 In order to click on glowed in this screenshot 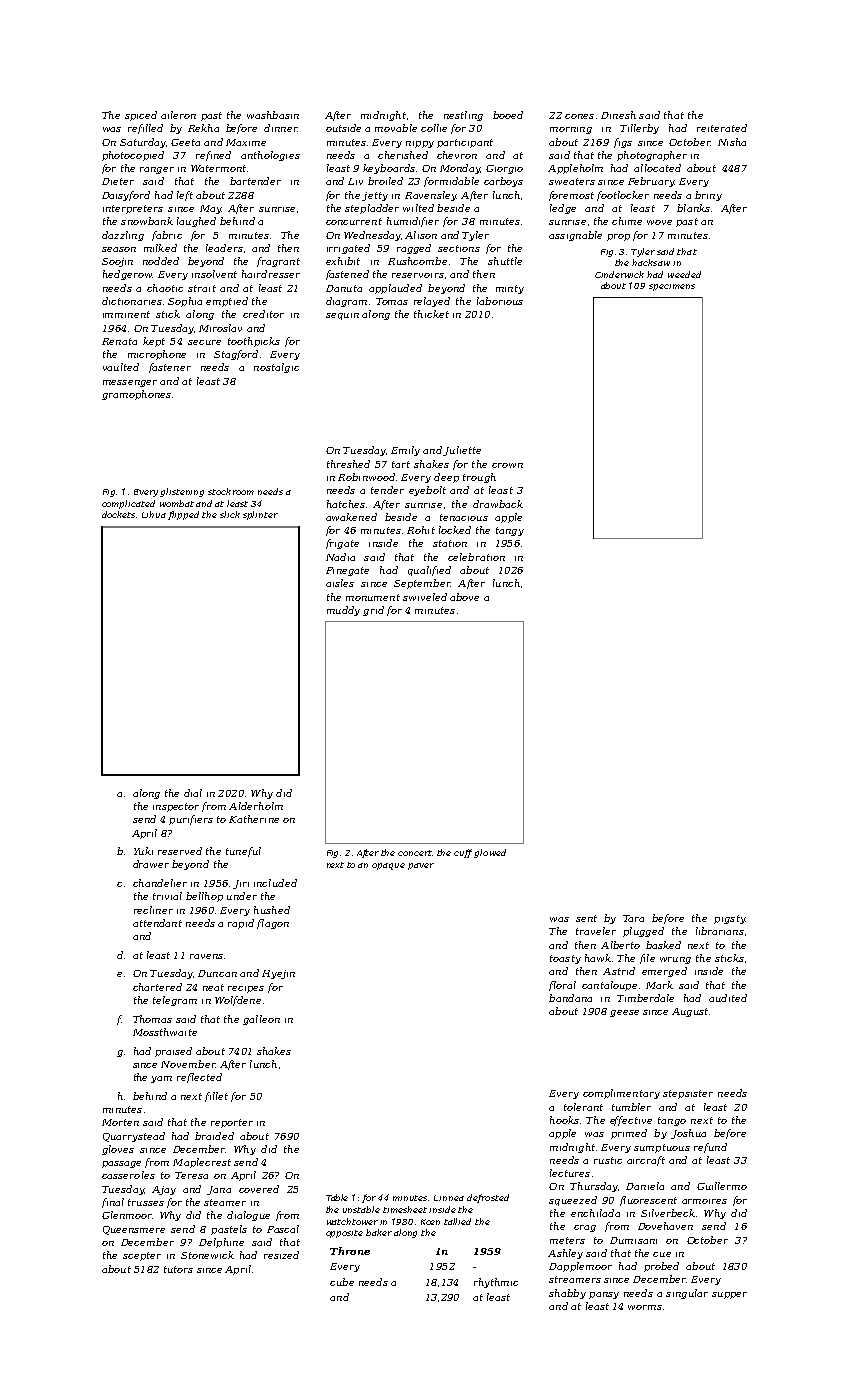, I will do `click(490, 853)`.
